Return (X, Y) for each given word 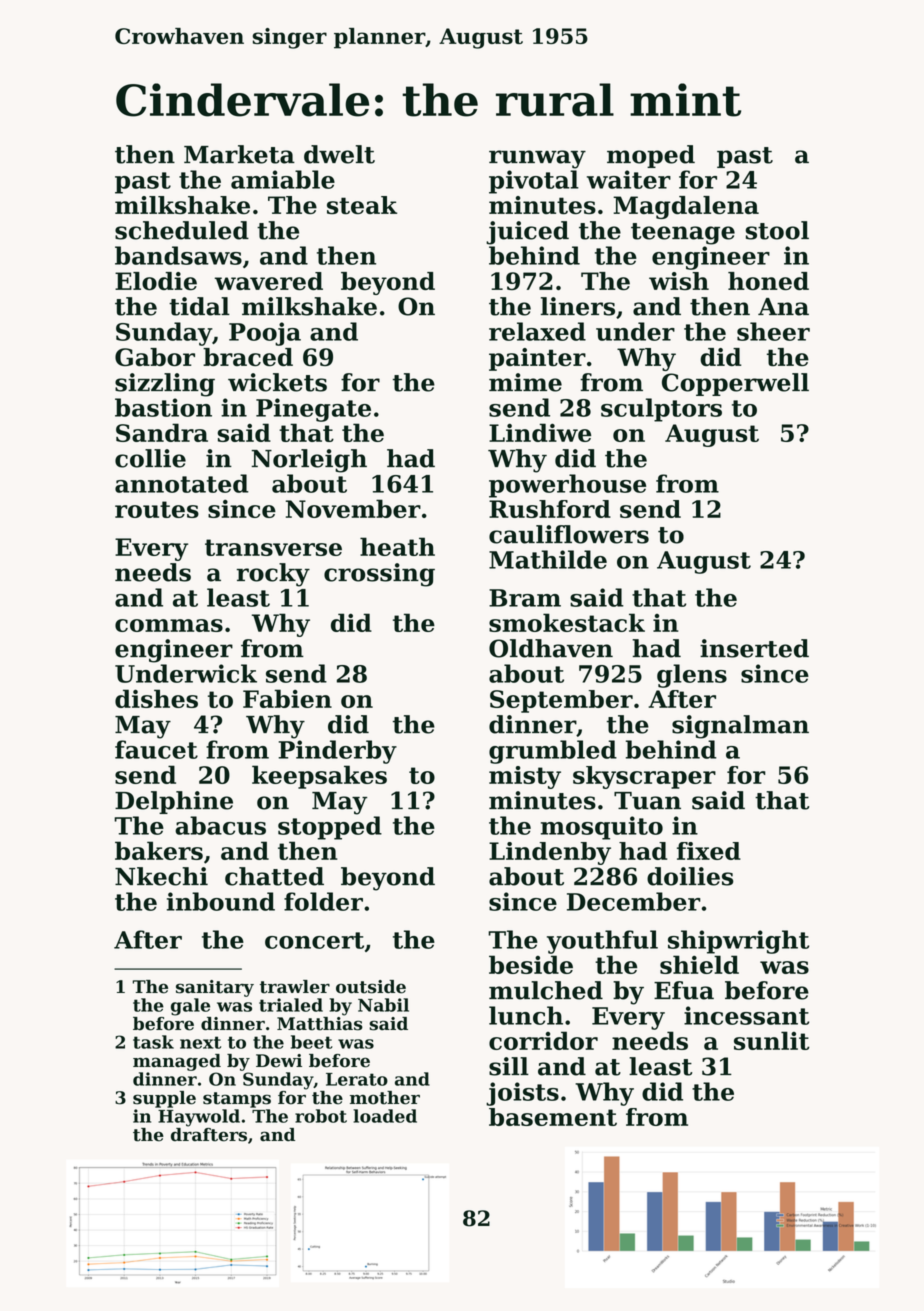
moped (651, 156)
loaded (385, 1116)
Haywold (199, 1118)
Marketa (239, 154)
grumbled (553, 752)
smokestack (567, 622)
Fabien (287, 698)
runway (537, 159)
